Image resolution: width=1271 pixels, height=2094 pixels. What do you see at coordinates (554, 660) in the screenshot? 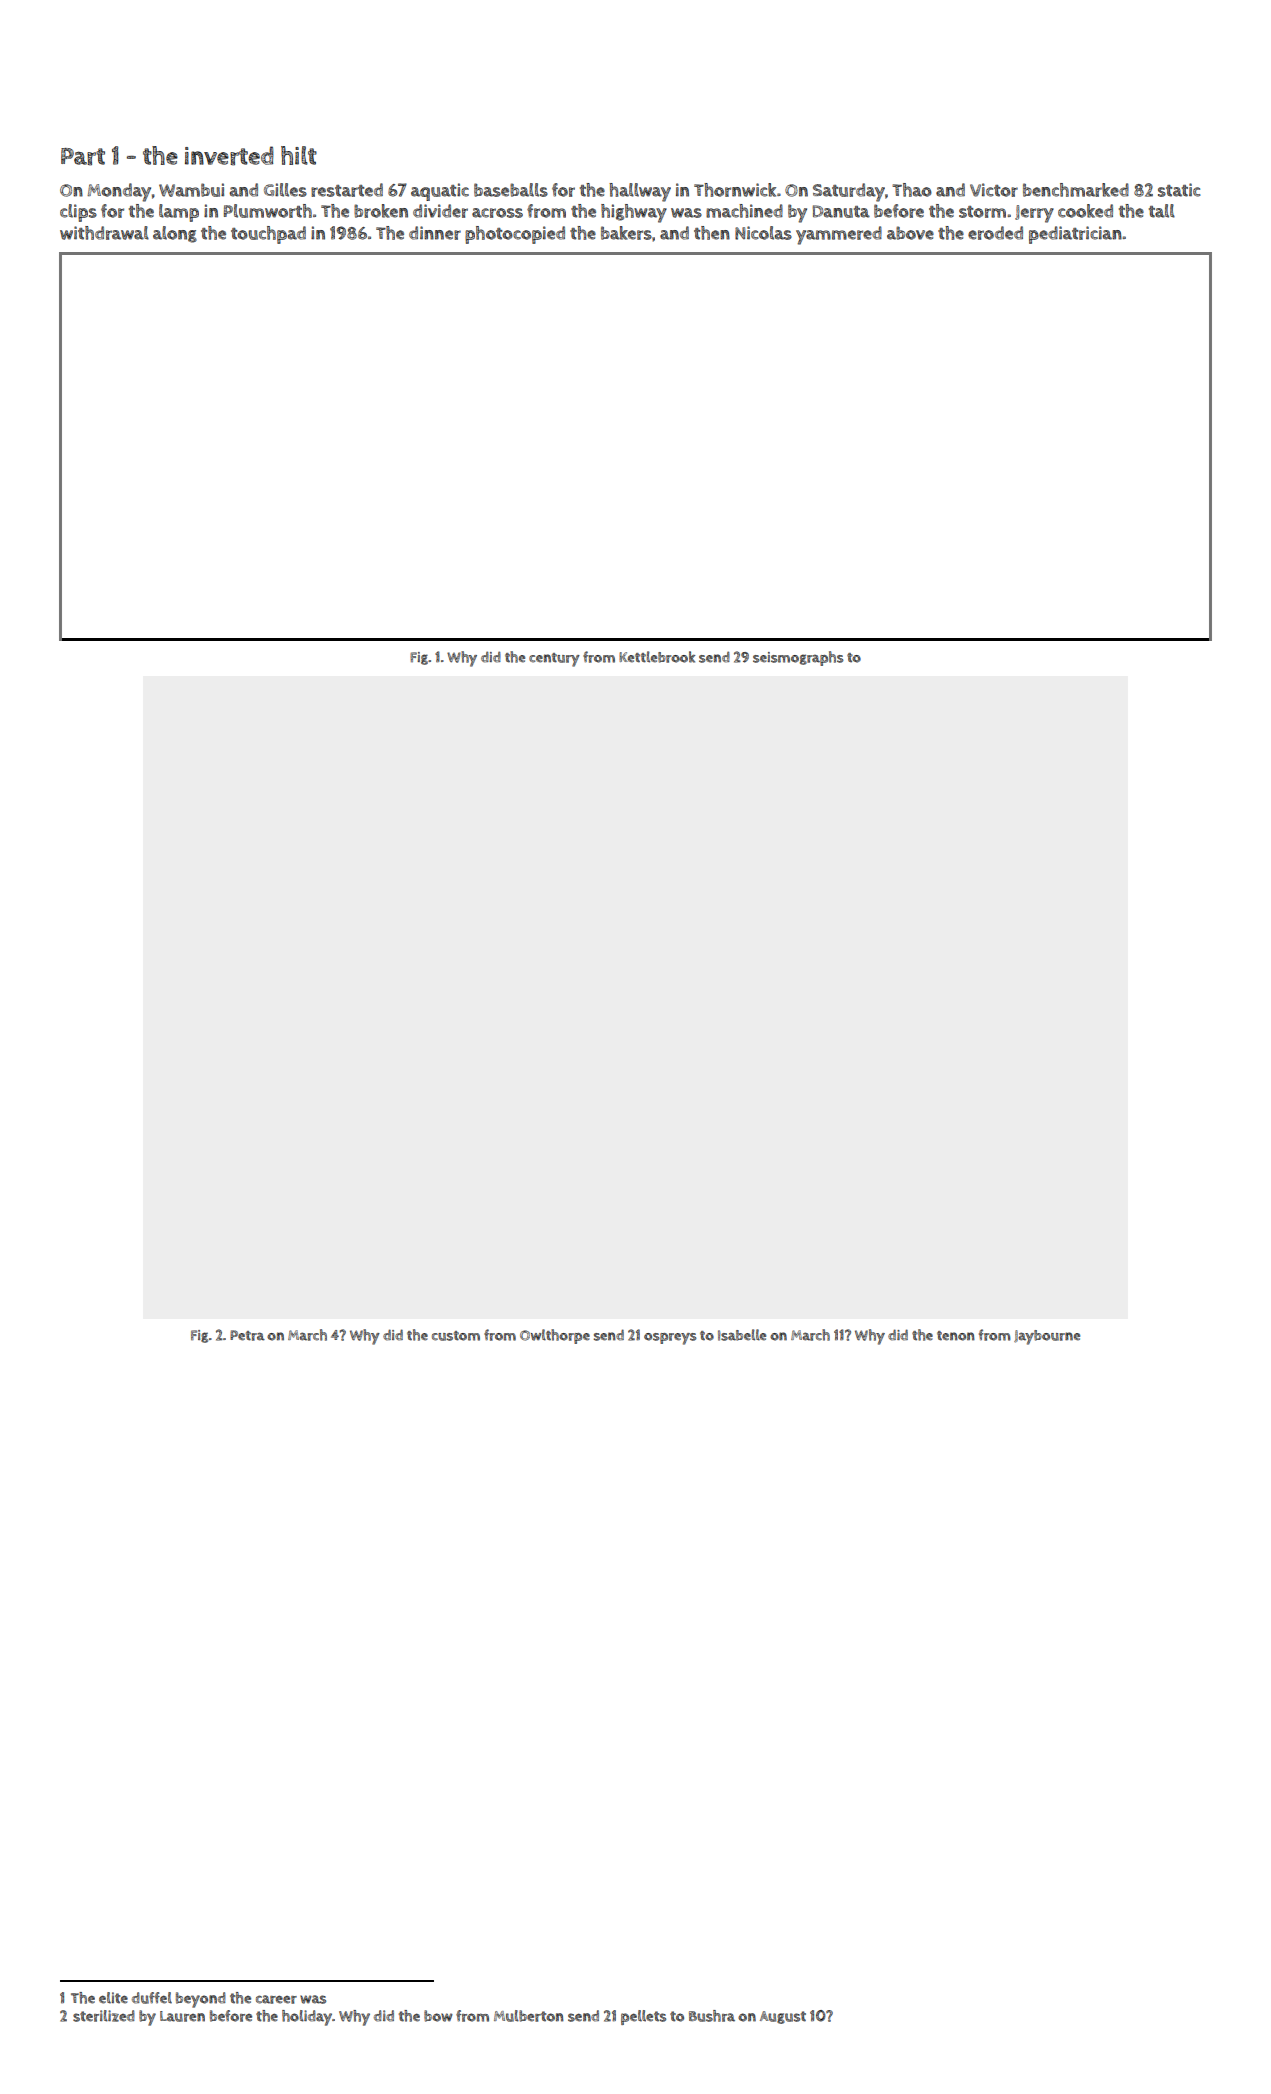
I see `century` at bounding box center [554, 660].
